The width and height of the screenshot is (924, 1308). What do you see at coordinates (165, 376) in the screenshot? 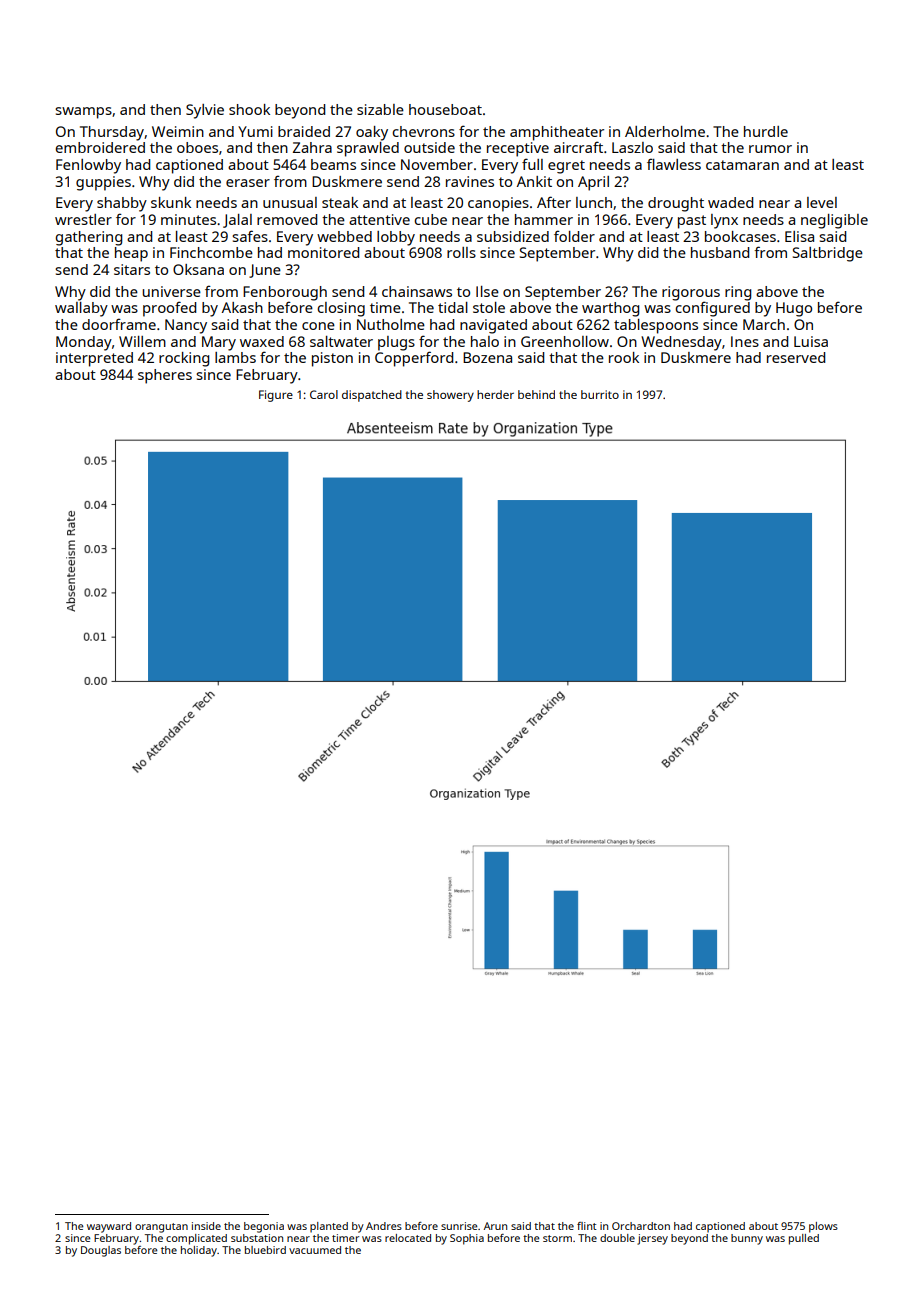
I see `spheres` at bounding box center [165, 376].
